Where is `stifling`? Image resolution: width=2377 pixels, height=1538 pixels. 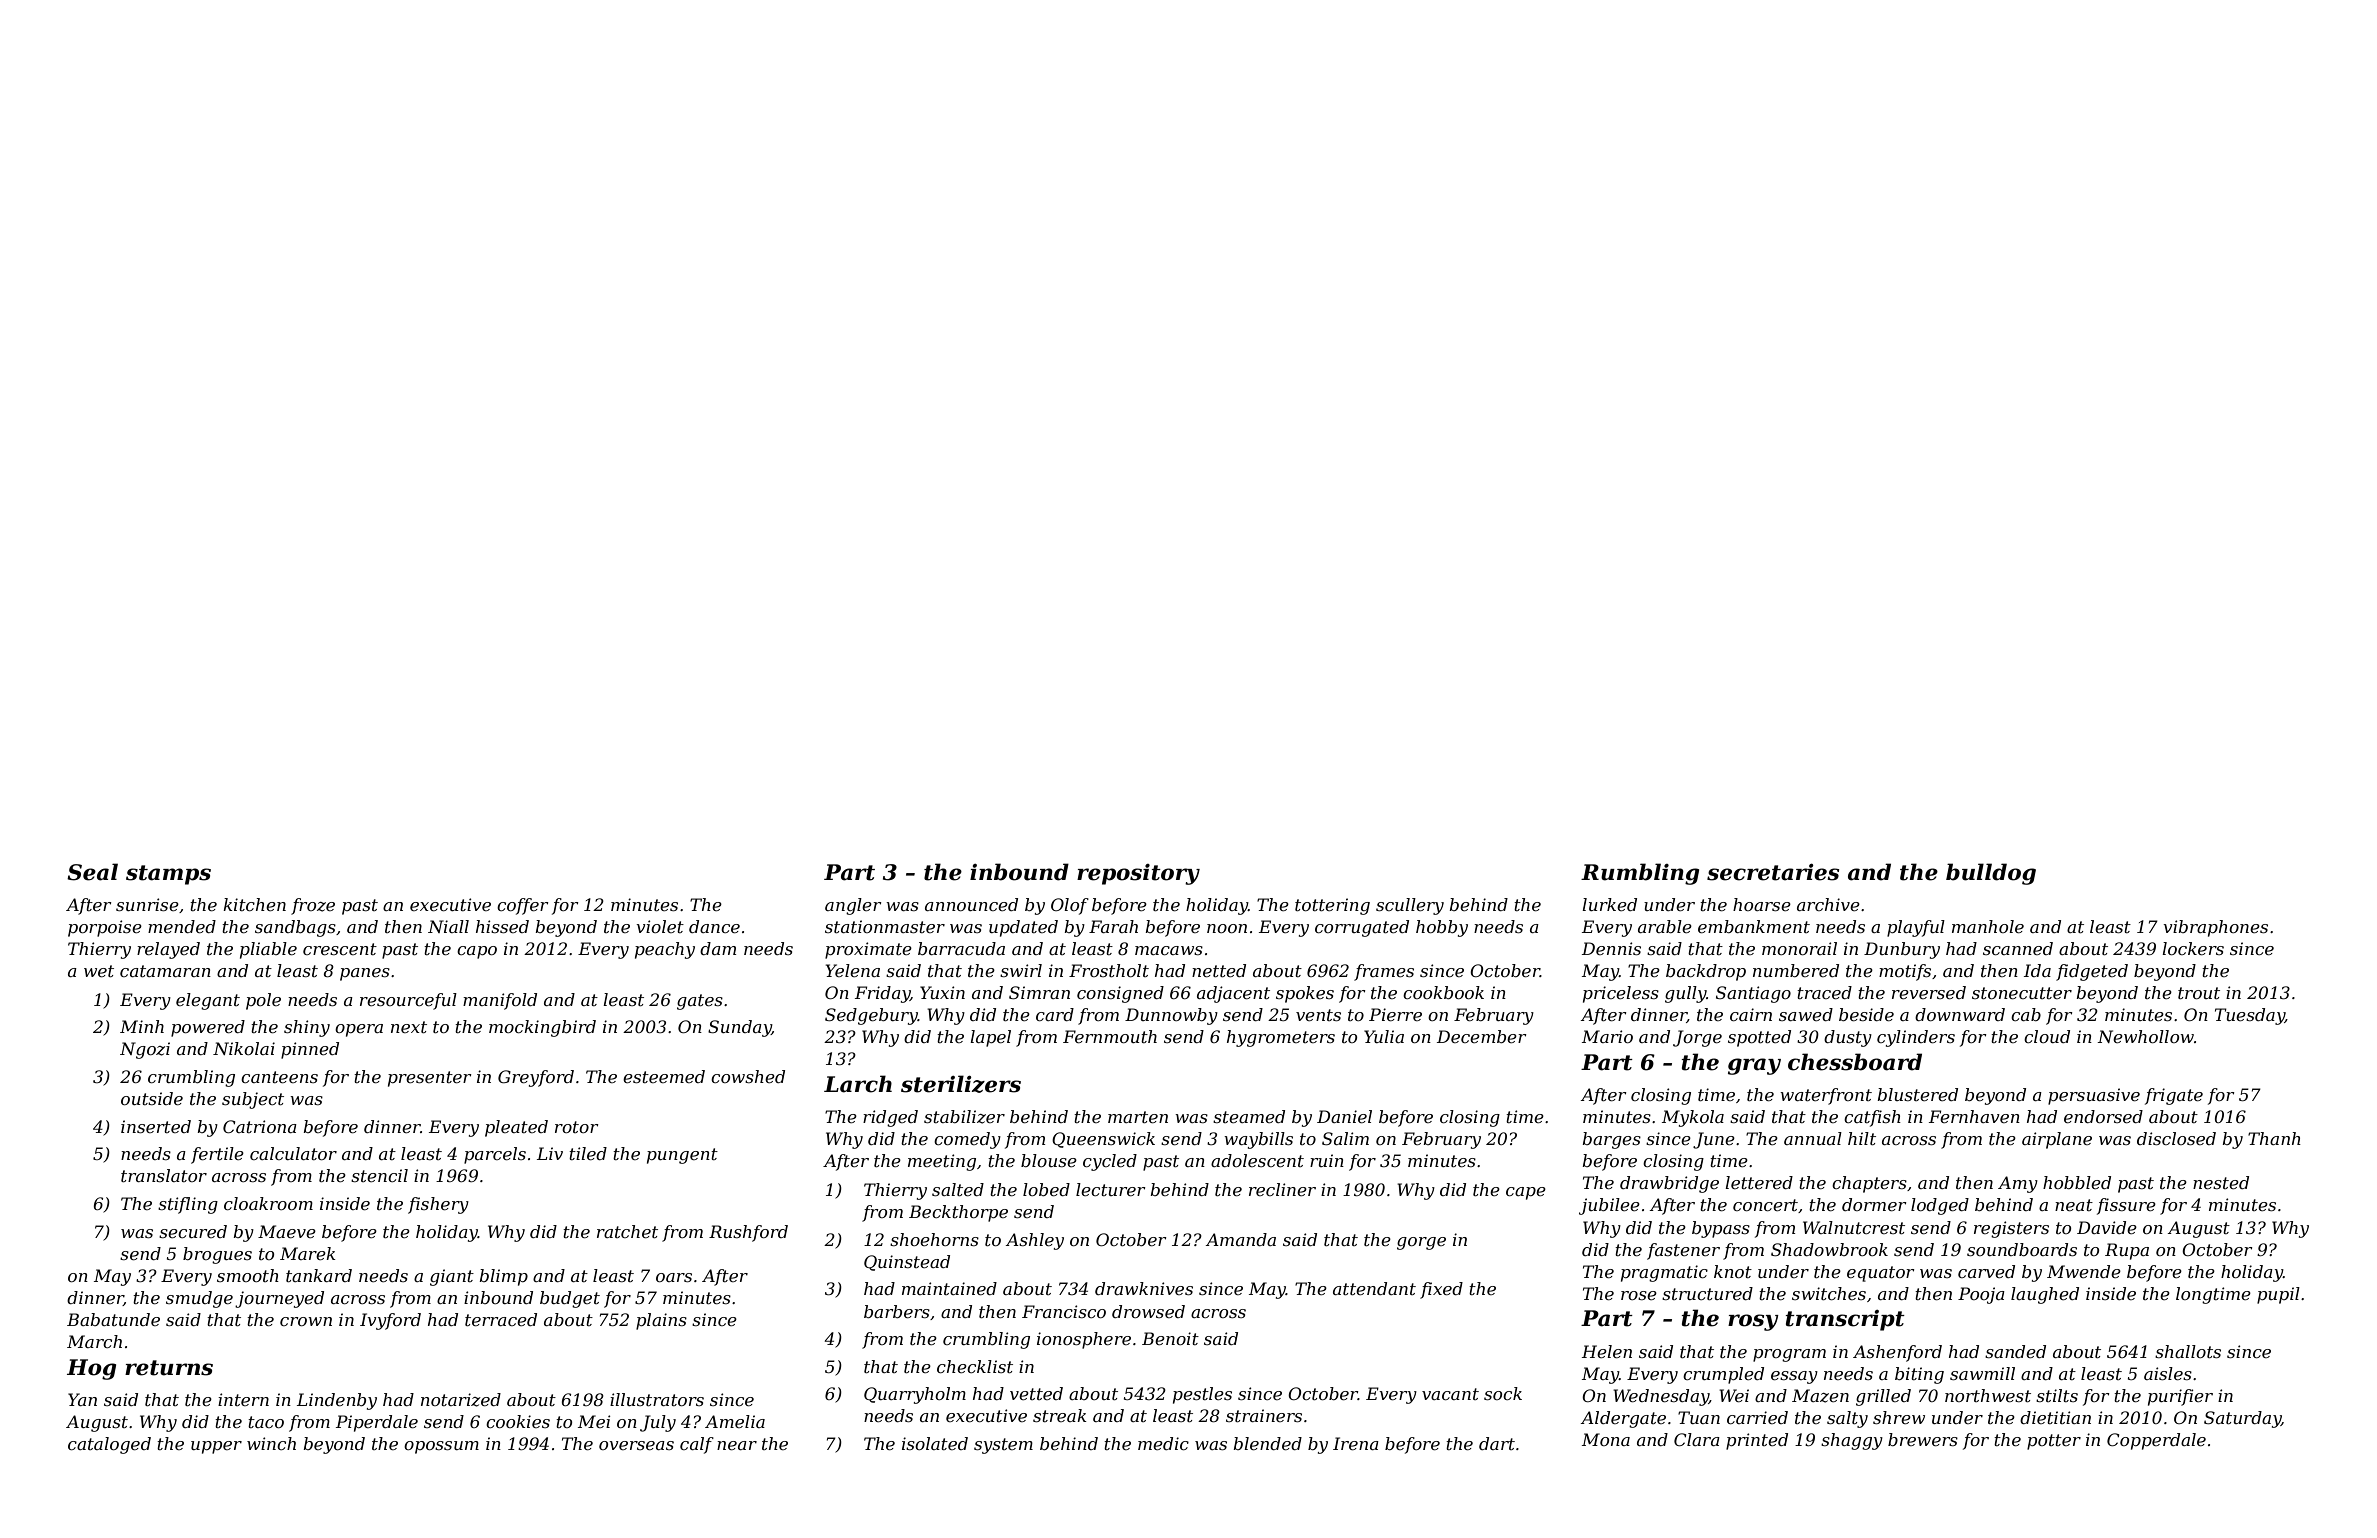
stifling is located at coordinates (188, 1205).
